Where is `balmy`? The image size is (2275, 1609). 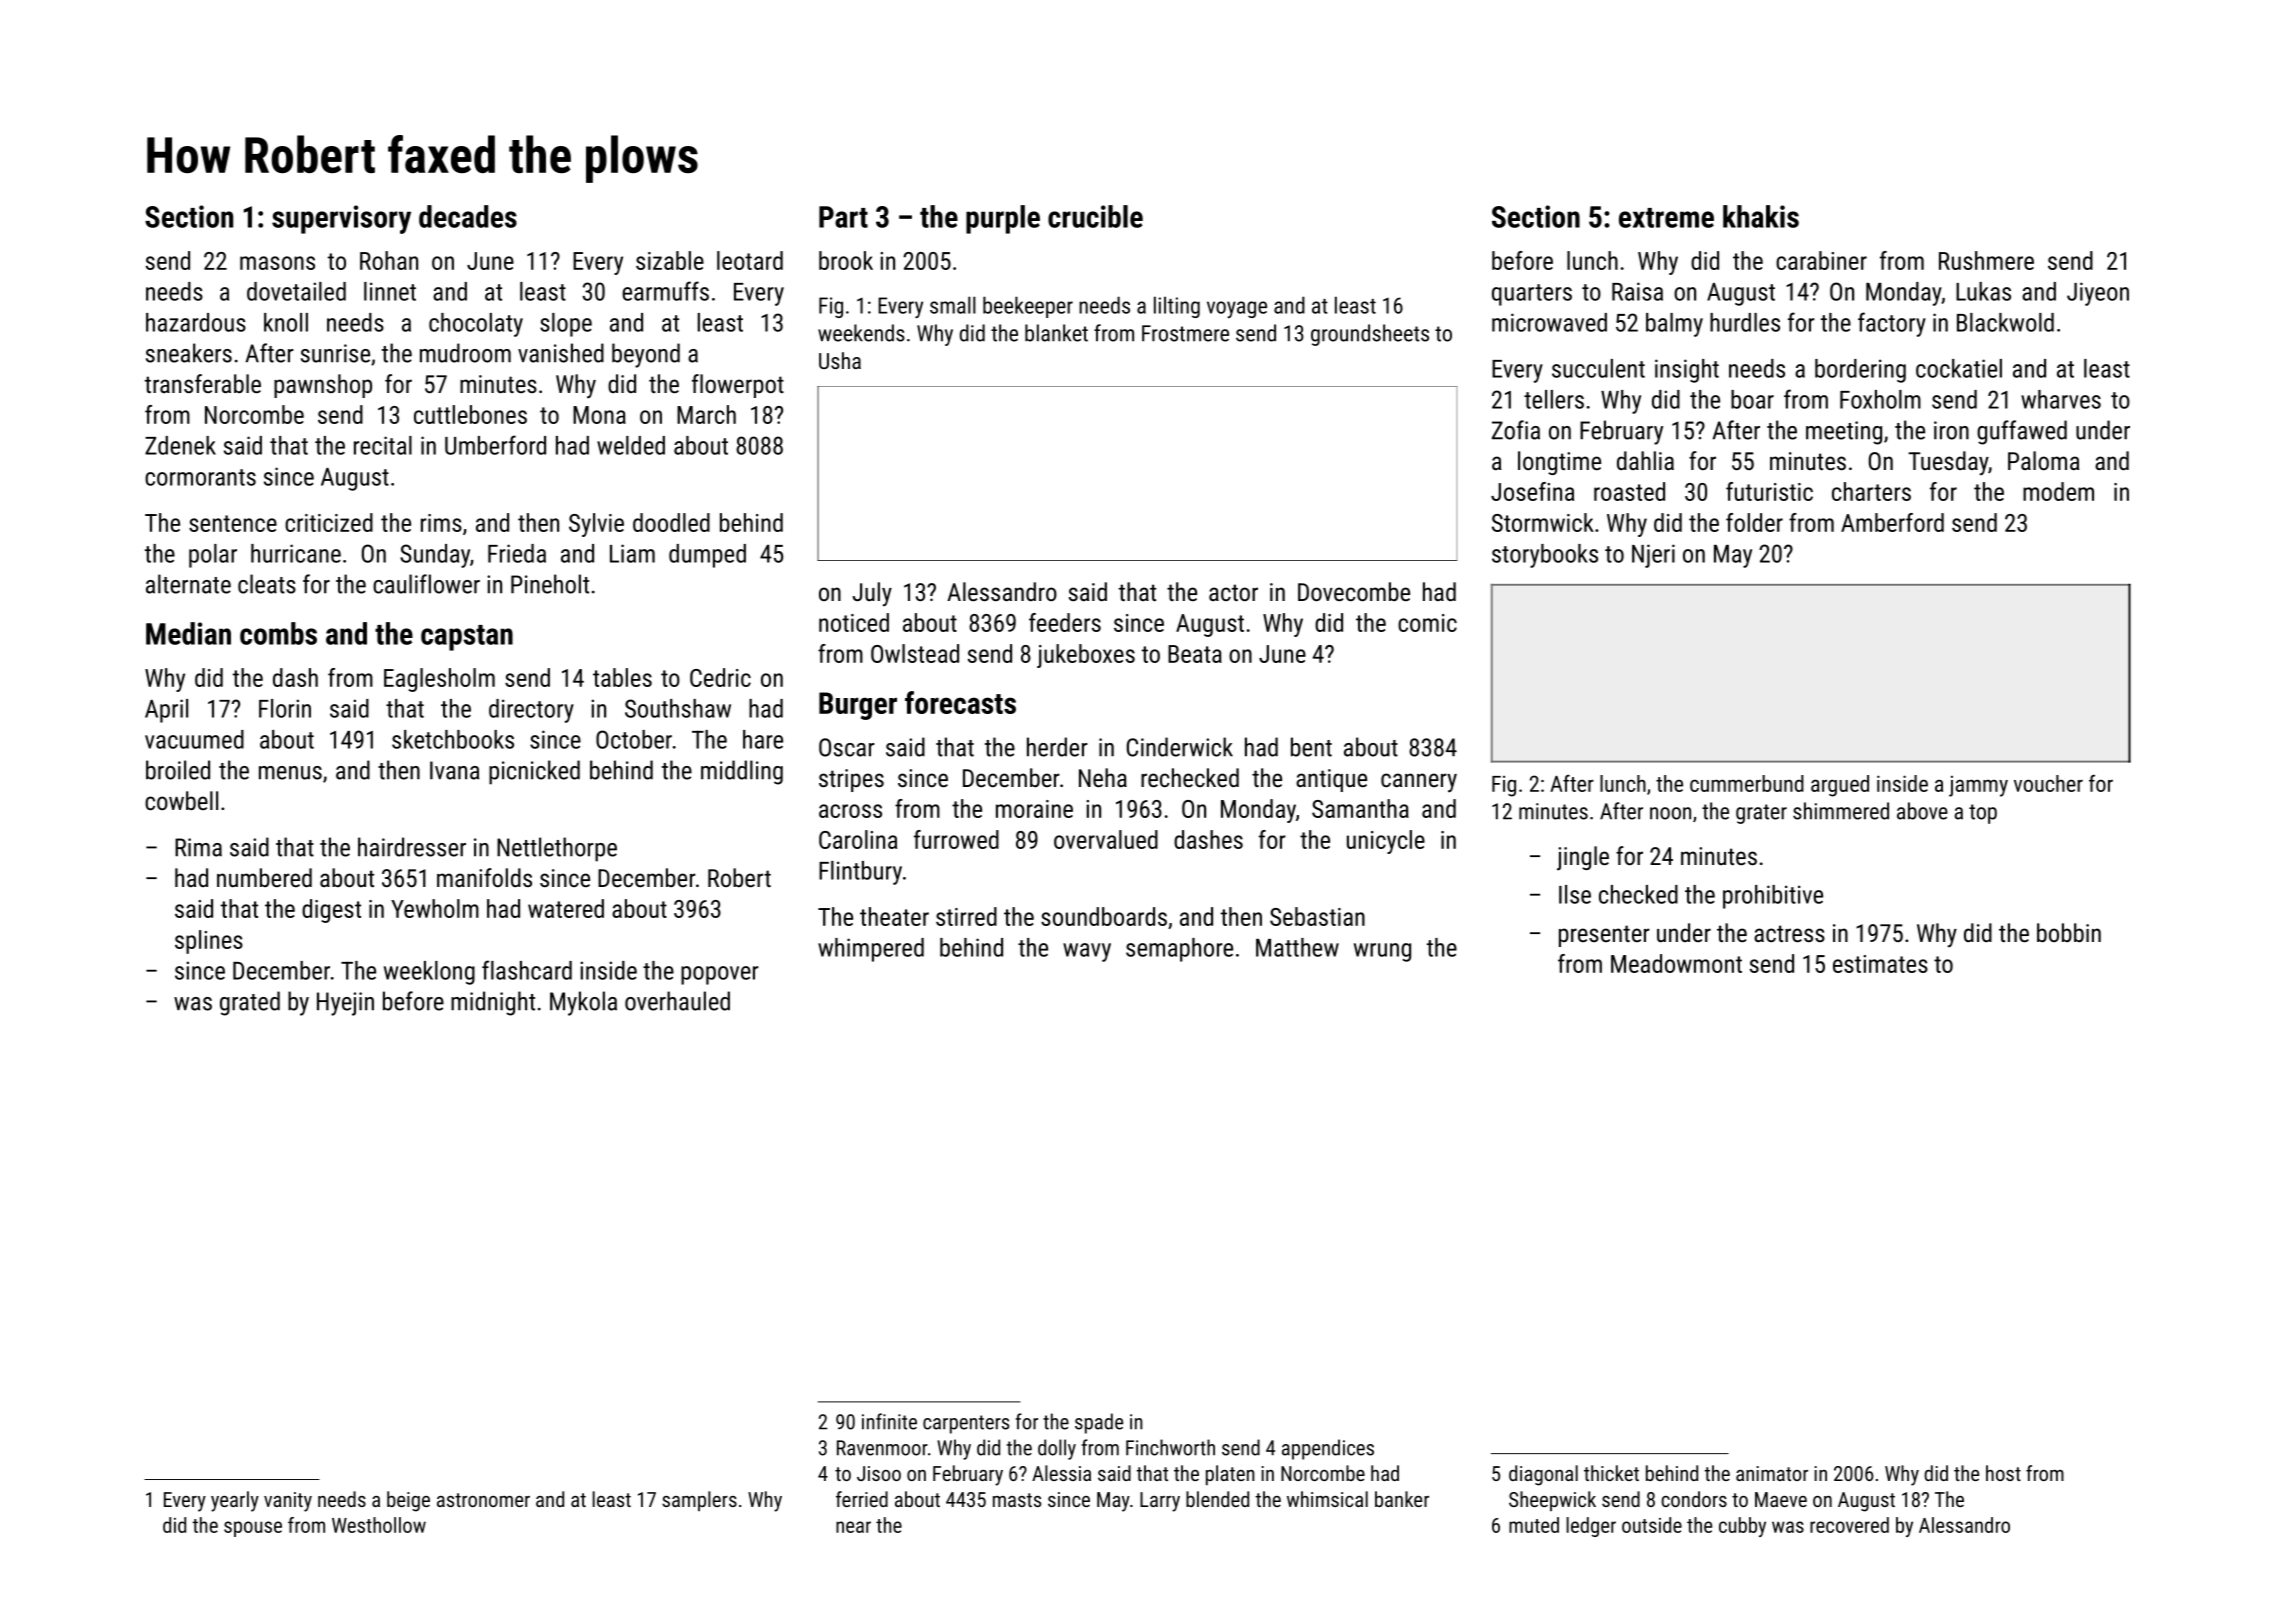 balmy is located at coordinates (1674, 325).
